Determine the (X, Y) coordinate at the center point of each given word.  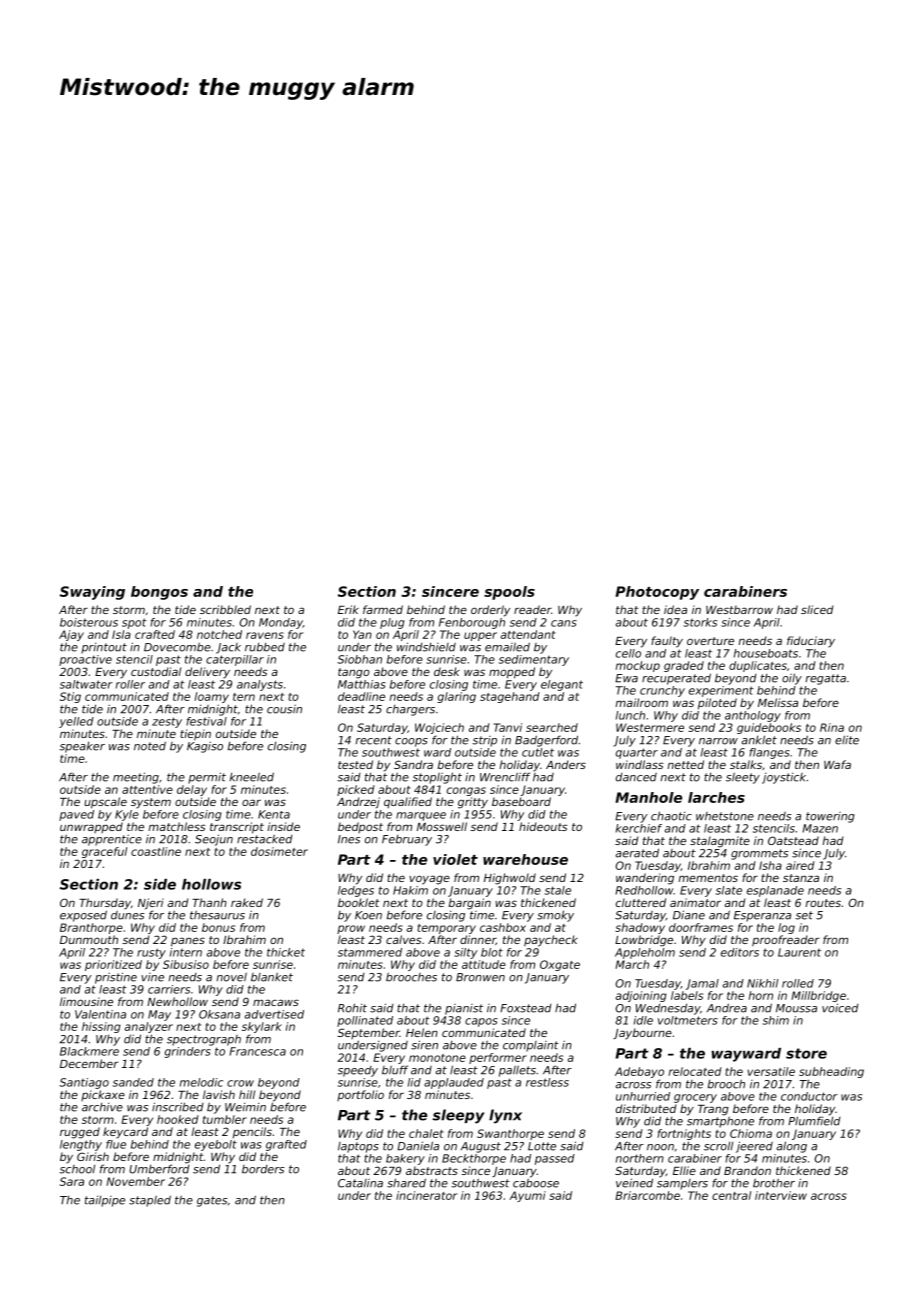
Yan (362, 634)
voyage (429, 880)
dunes (127, 915)
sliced (817, 609)
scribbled (225, 609)
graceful (104, 852)
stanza (801, 878)
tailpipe (105, 1201)
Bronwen (480, 977)
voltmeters (688, 1020)
